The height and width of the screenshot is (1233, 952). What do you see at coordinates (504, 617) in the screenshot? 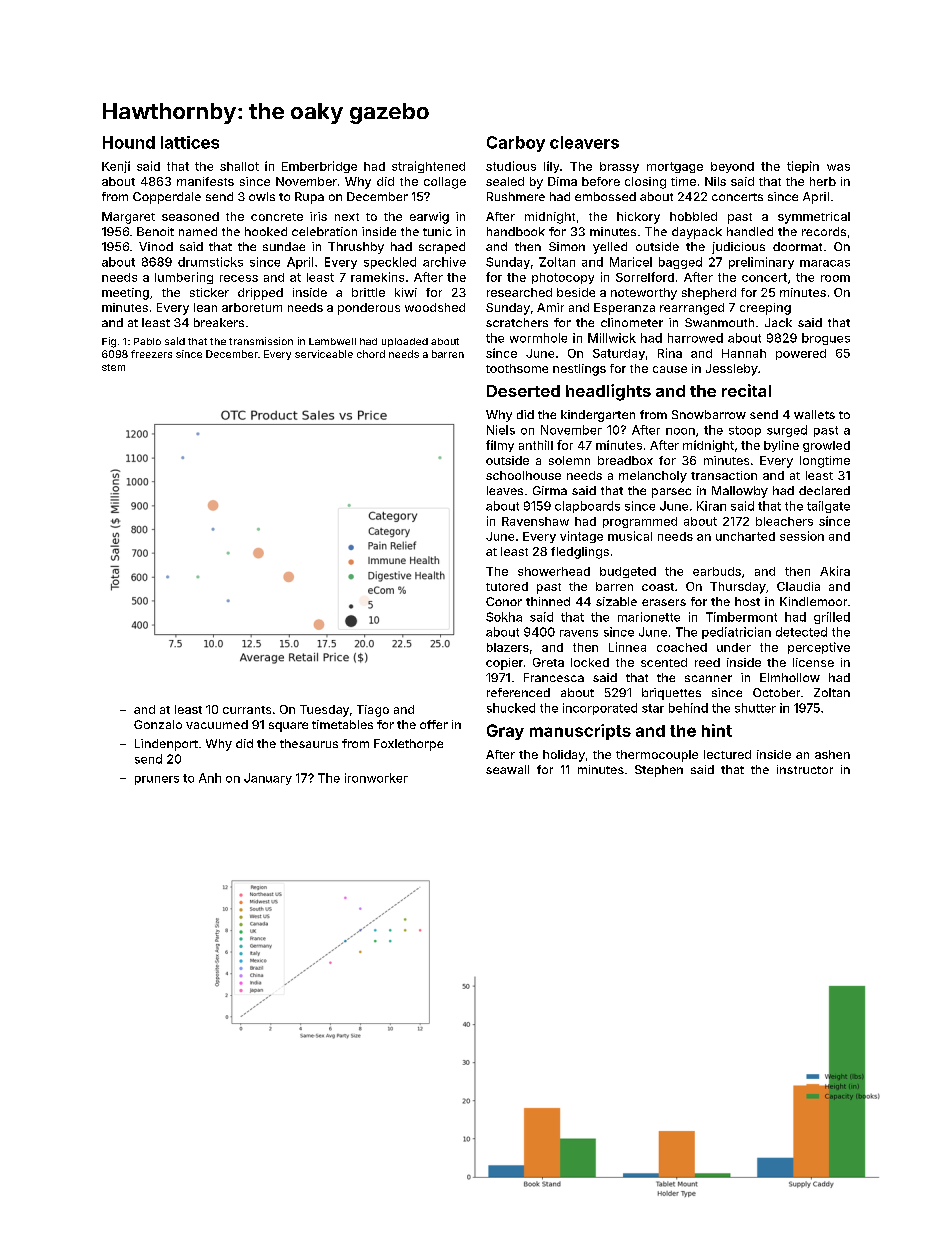
I see `Sokha` at bounding box center [504, 617].
